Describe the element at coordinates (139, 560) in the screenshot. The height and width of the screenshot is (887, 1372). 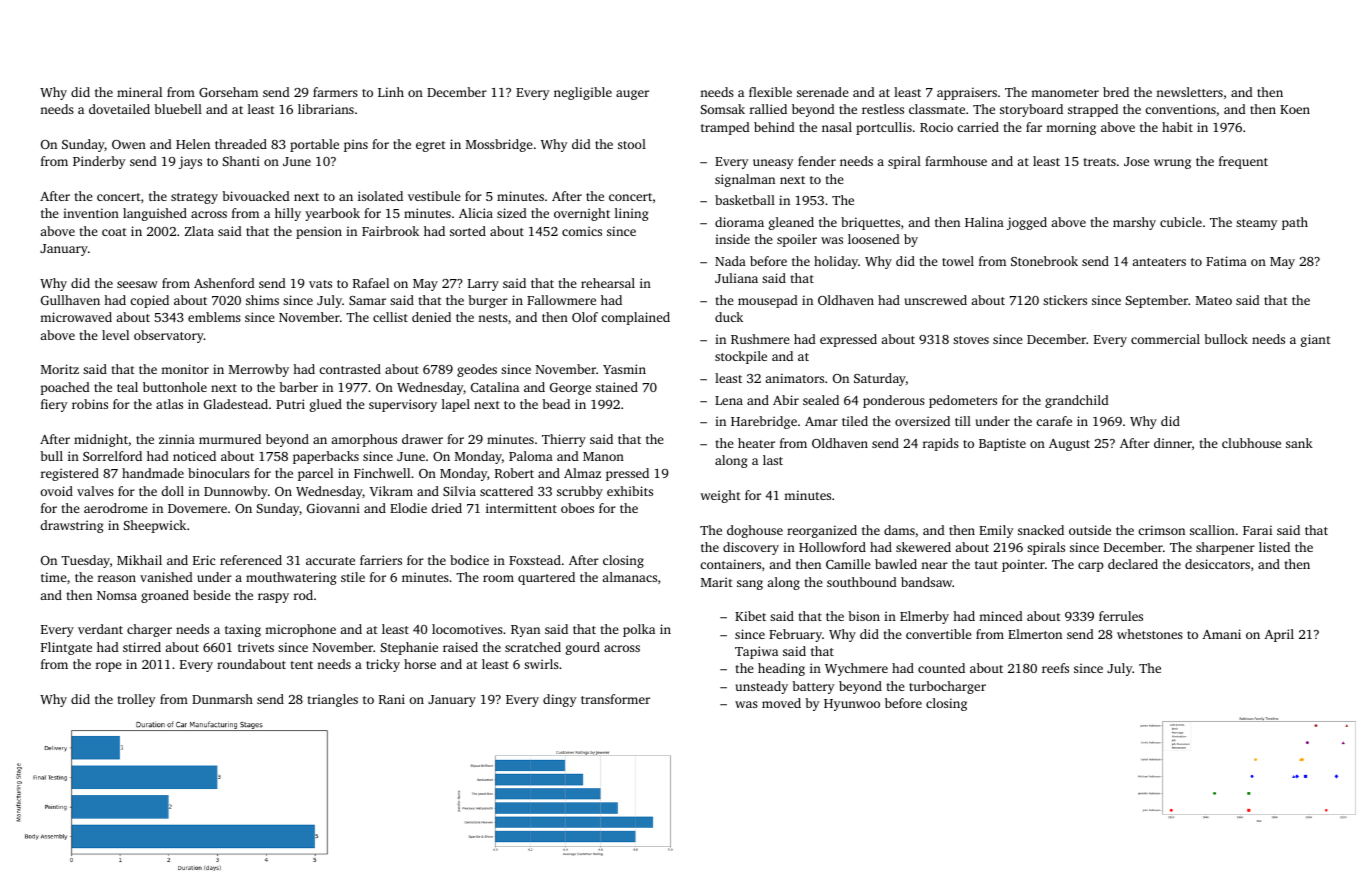
I see `Mikhail` at that location.
